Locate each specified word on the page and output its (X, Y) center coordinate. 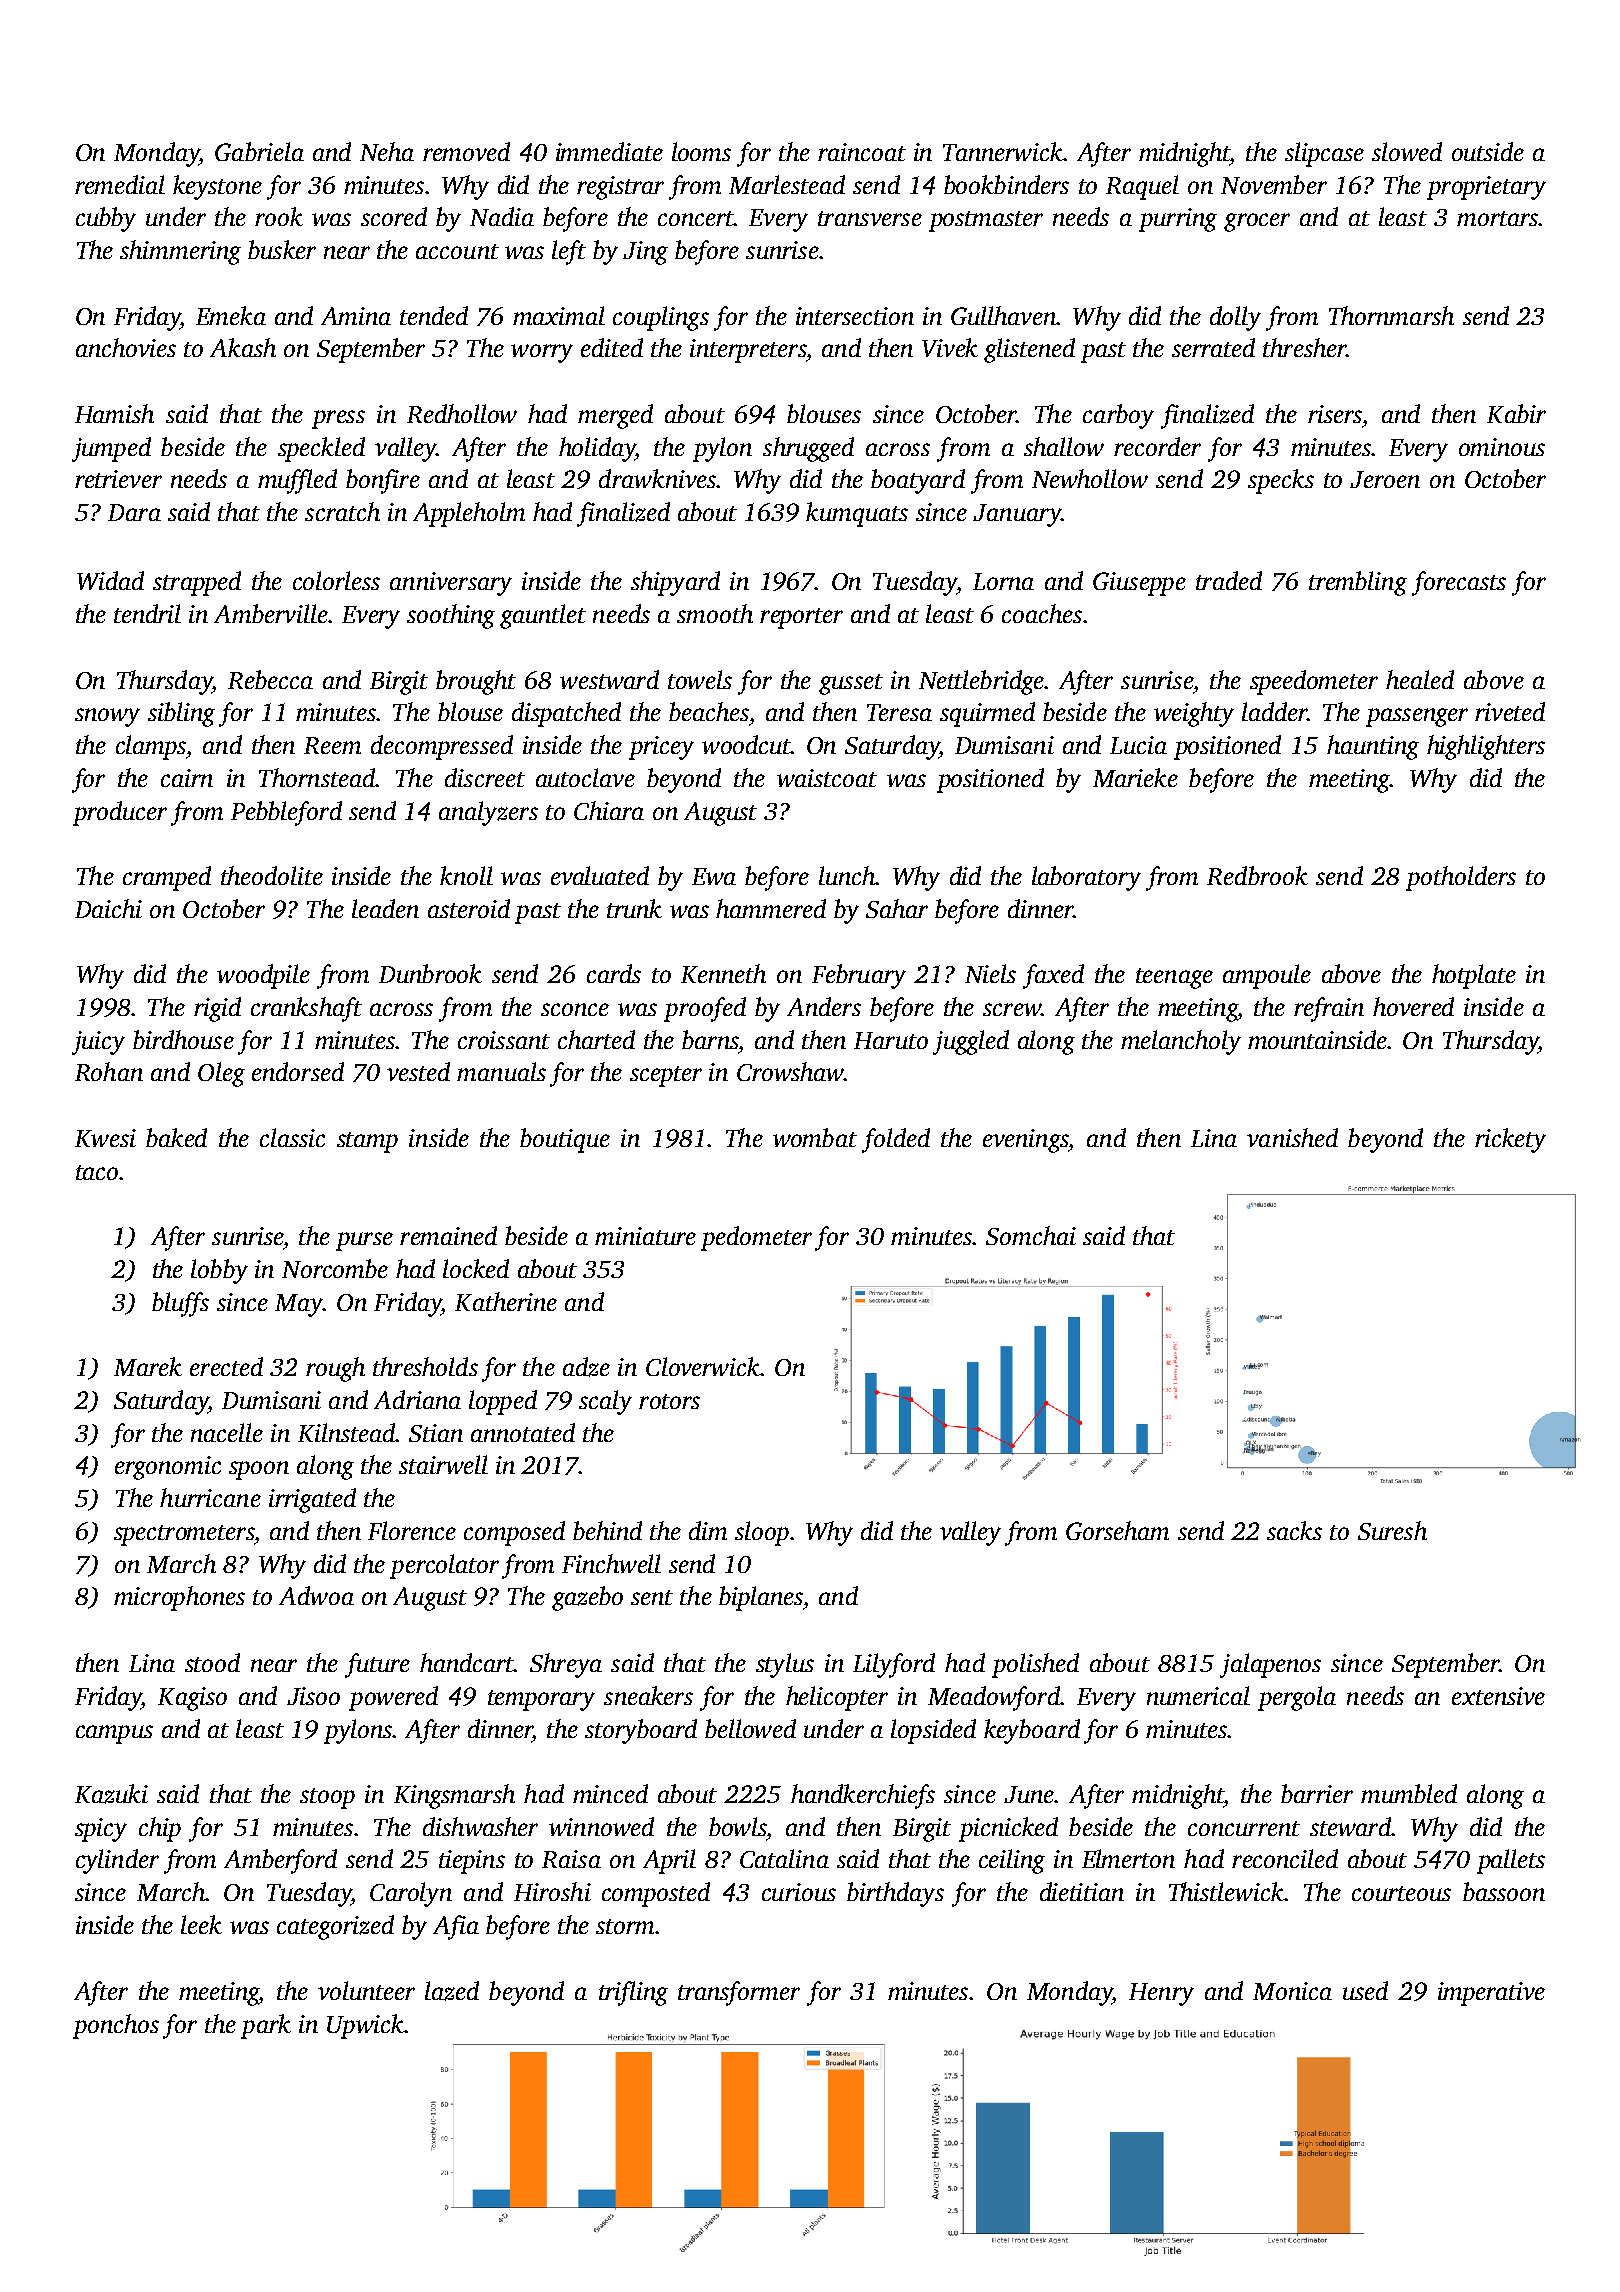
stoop (327, 1798)
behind (607, 1530)
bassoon (1504, 1891)
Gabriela (259, 151)
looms (701, 151)
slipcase (1324, 154)
